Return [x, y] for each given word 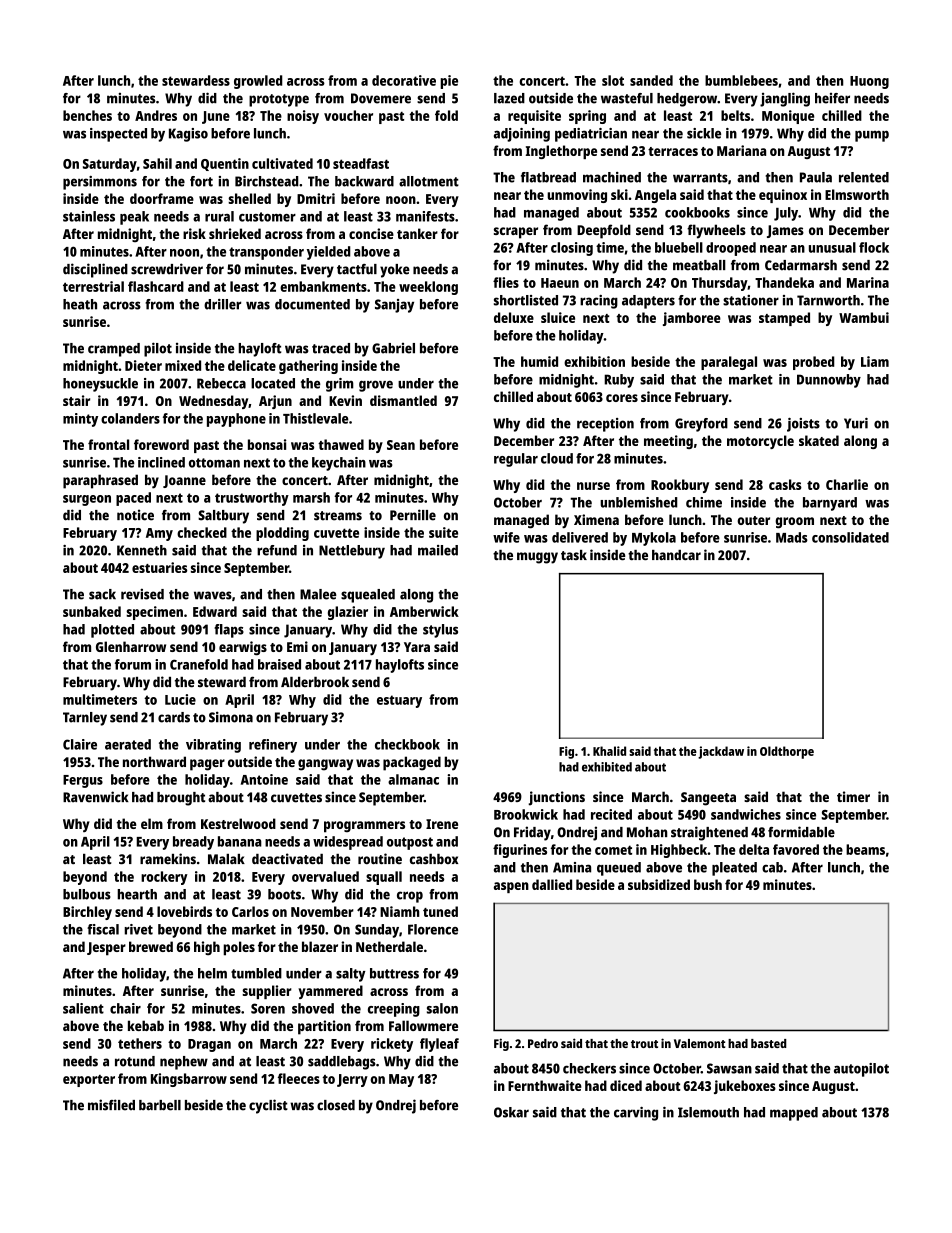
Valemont [700, 1043]
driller [222, 304]
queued [619, 869]
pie [449, 82]
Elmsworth [857, 194]
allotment [429, 181]
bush [708, 884]
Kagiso [188, 135]
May [401, 1080]
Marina [868, 282]
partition [324, 1027]
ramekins [168, 858]
